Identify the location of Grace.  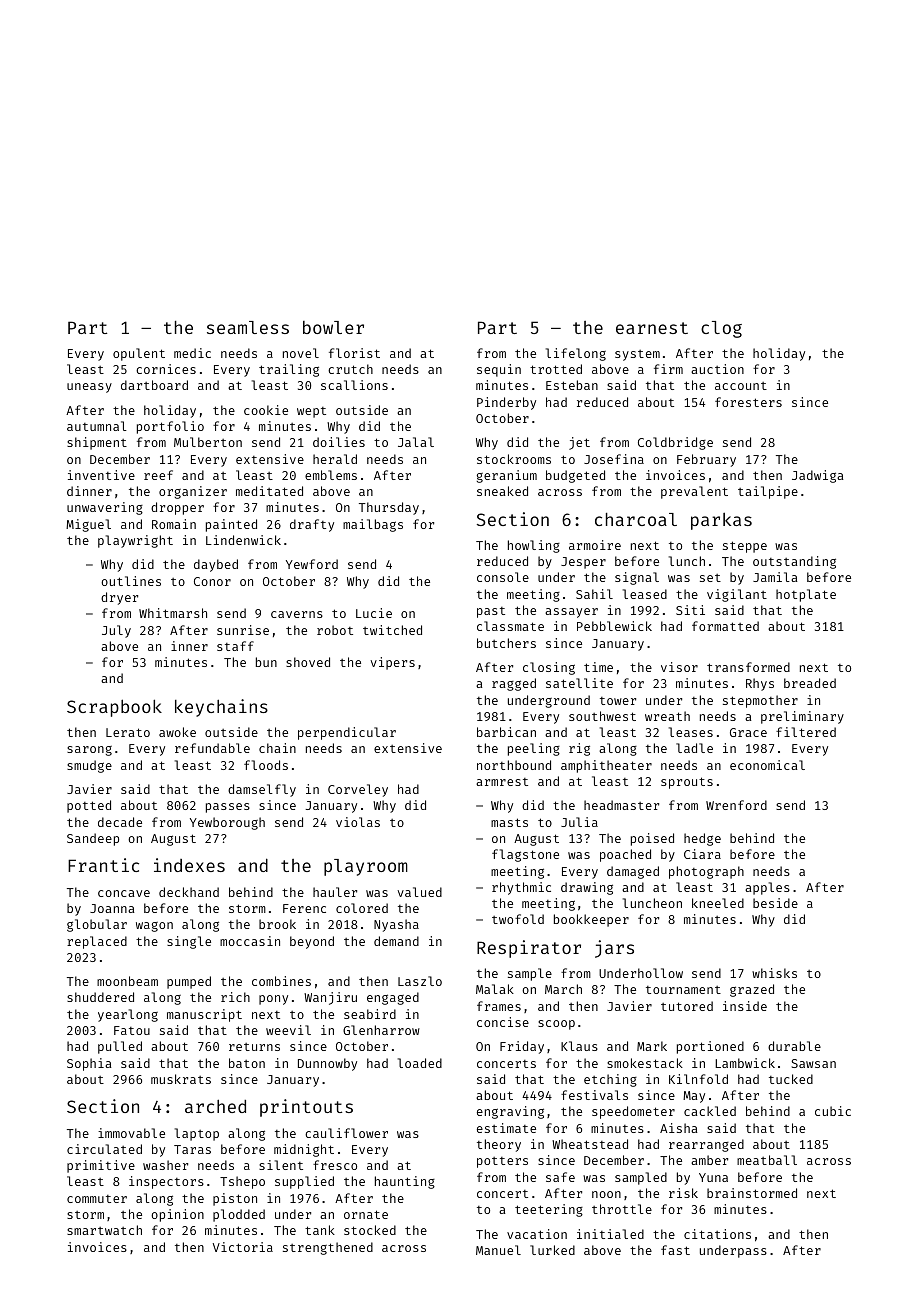
(748, 732).
